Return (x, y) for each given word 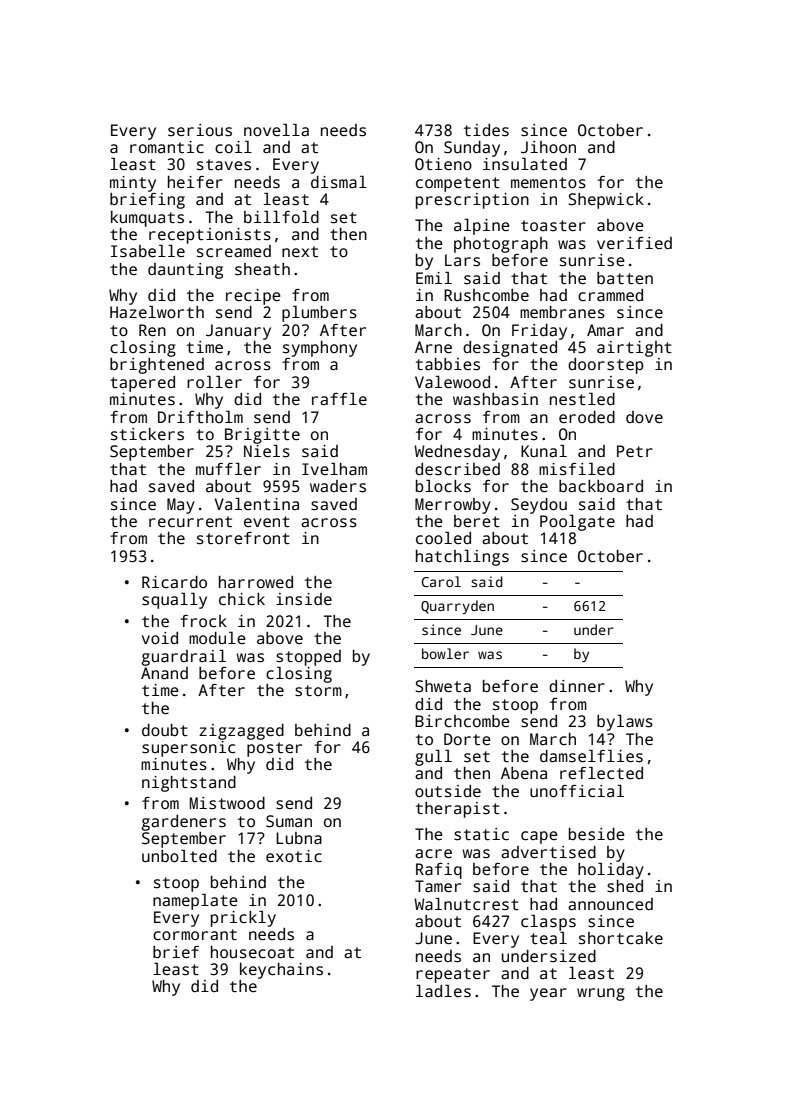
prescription (472, 201)
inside (304, 599)
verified (634, 243)
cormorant (195, 935)
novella (276, 130)
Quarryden (457, 607)
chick (242, 599)
